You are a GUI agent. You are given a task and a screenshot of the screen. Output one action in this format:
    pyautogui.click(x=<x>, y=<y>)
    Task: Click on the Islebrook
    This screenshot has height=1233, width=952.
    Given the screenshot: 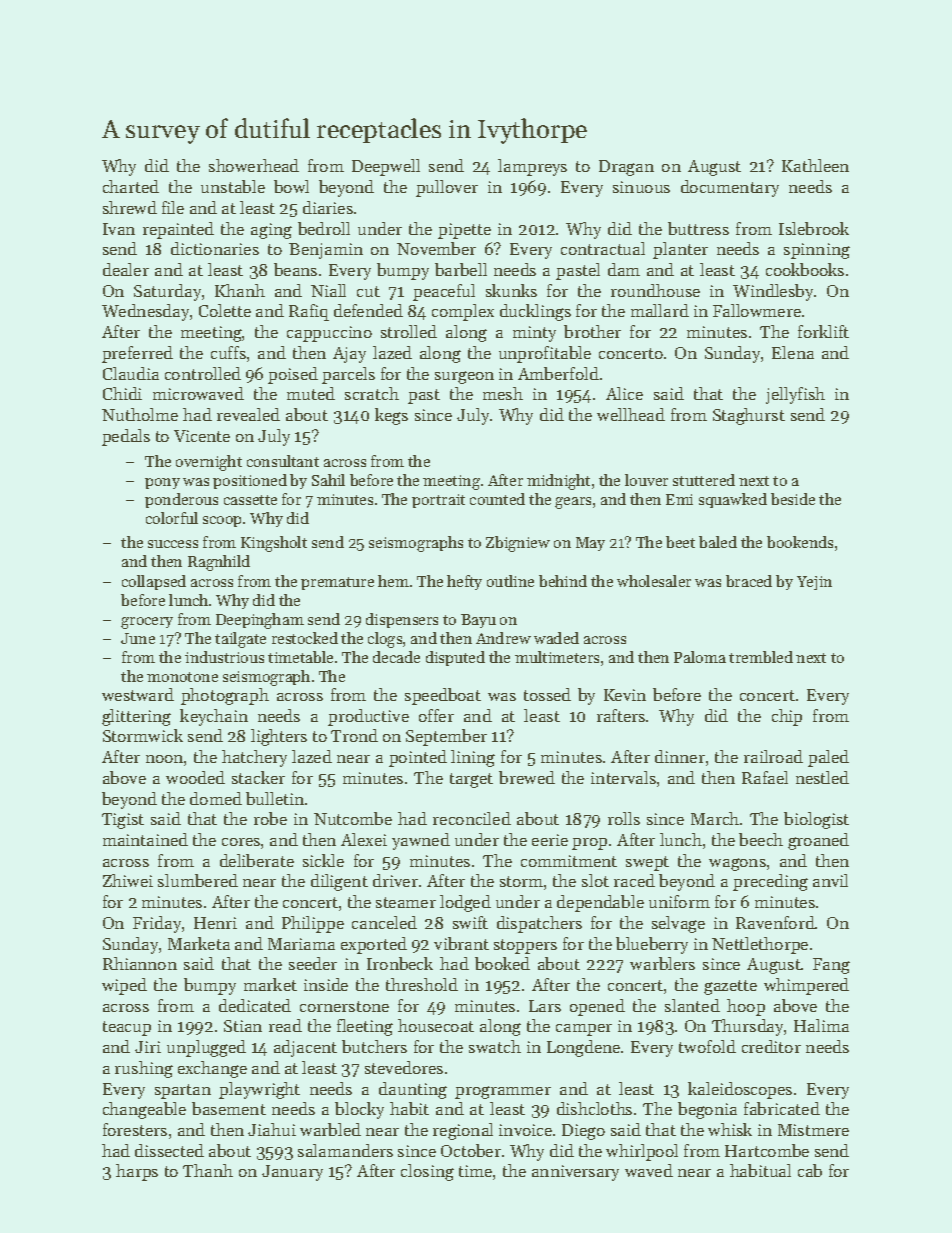 What is the action you would take?
    pyautogui.click(x=814, y=228)
